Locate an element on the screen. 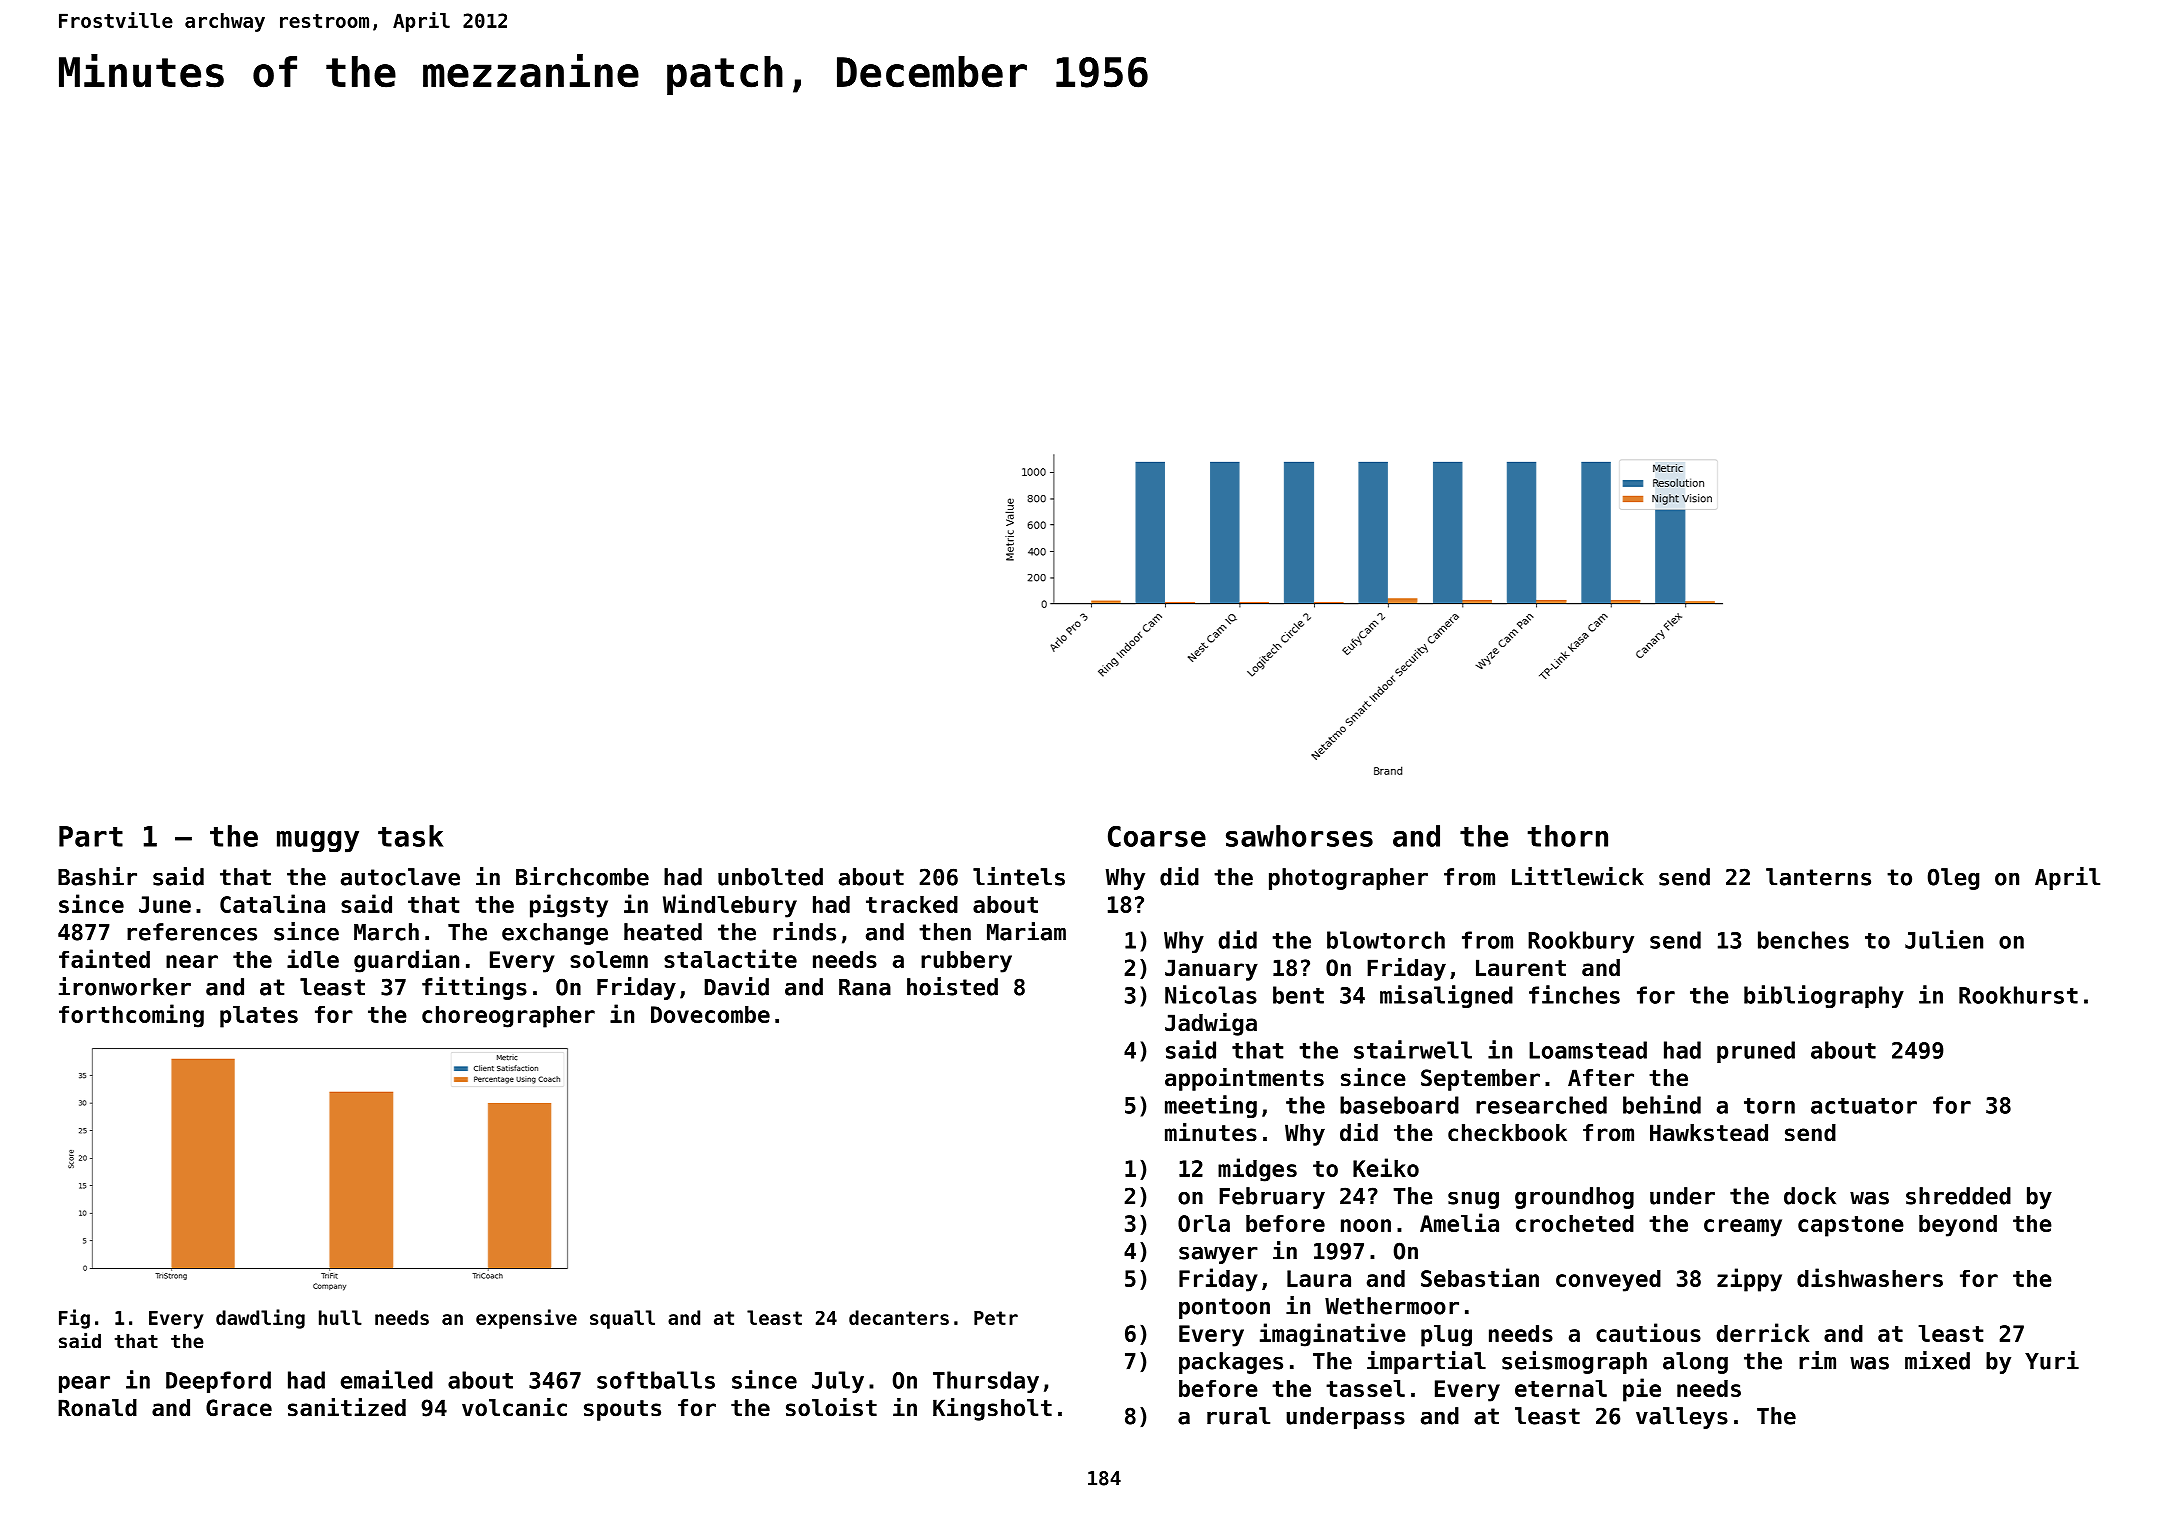 The image size is (2173, 1537). spouts is located at coordinates (622, 1410).
